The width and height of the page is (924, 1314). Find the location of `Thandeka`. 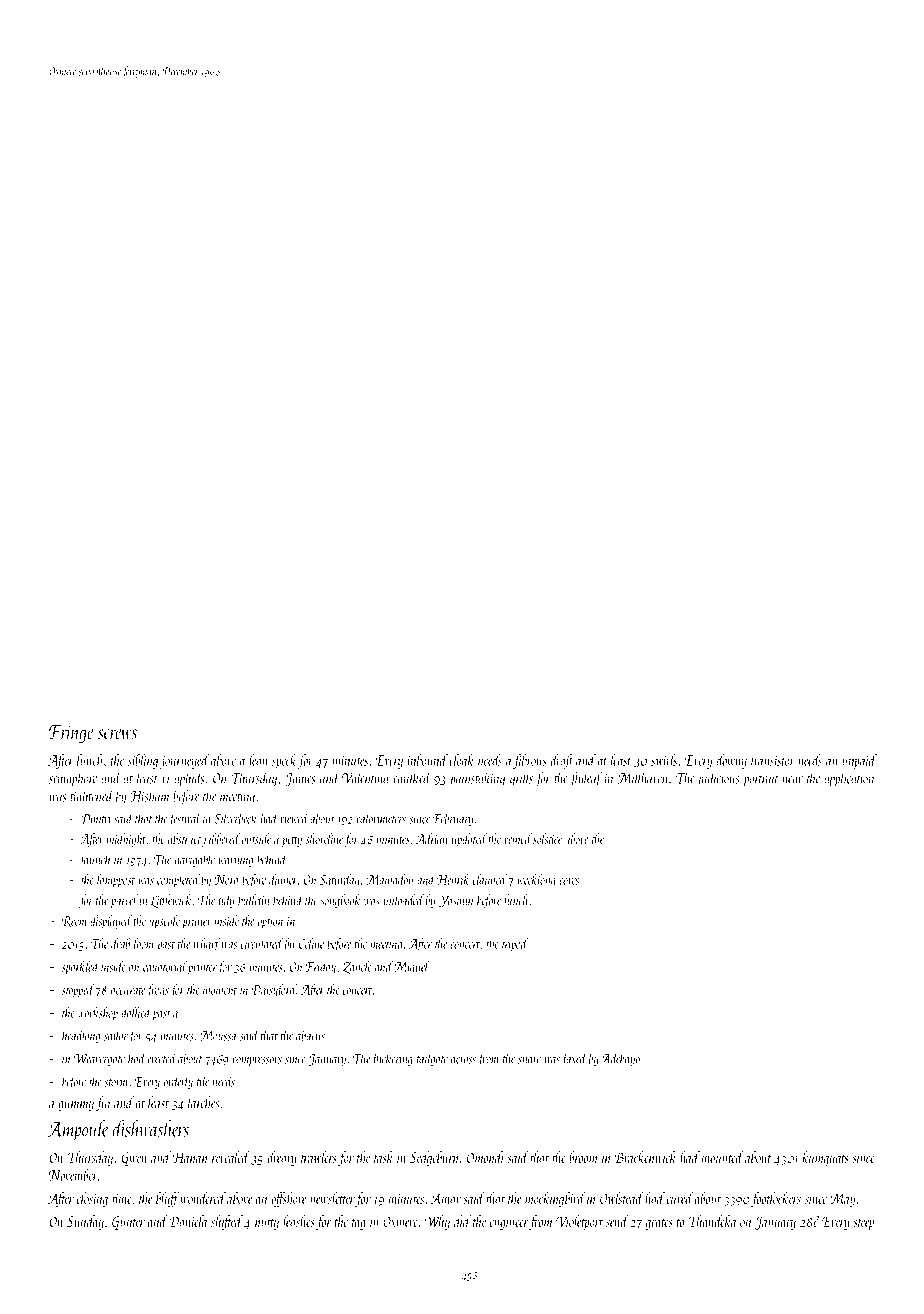

Thandeka is located at coordinates (712, 1221).
